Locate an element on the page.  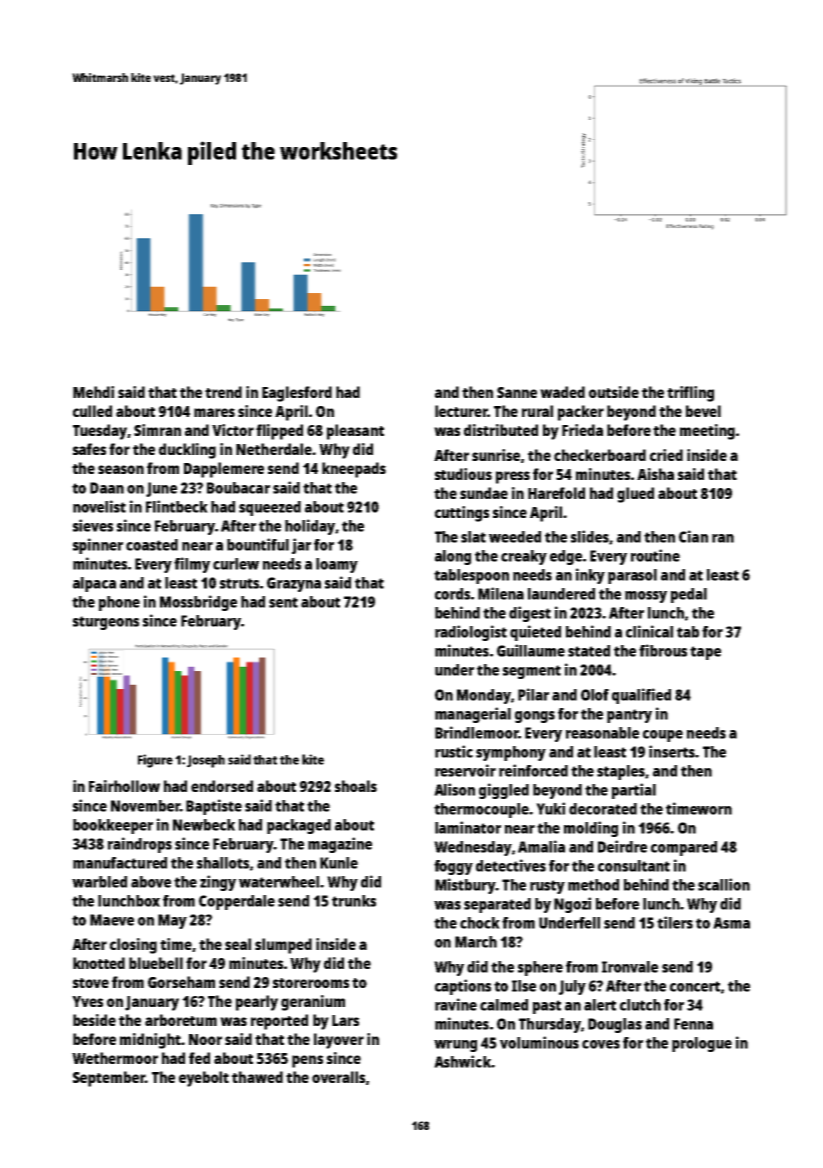
Guillaume is located at coordinates (531, 650).
